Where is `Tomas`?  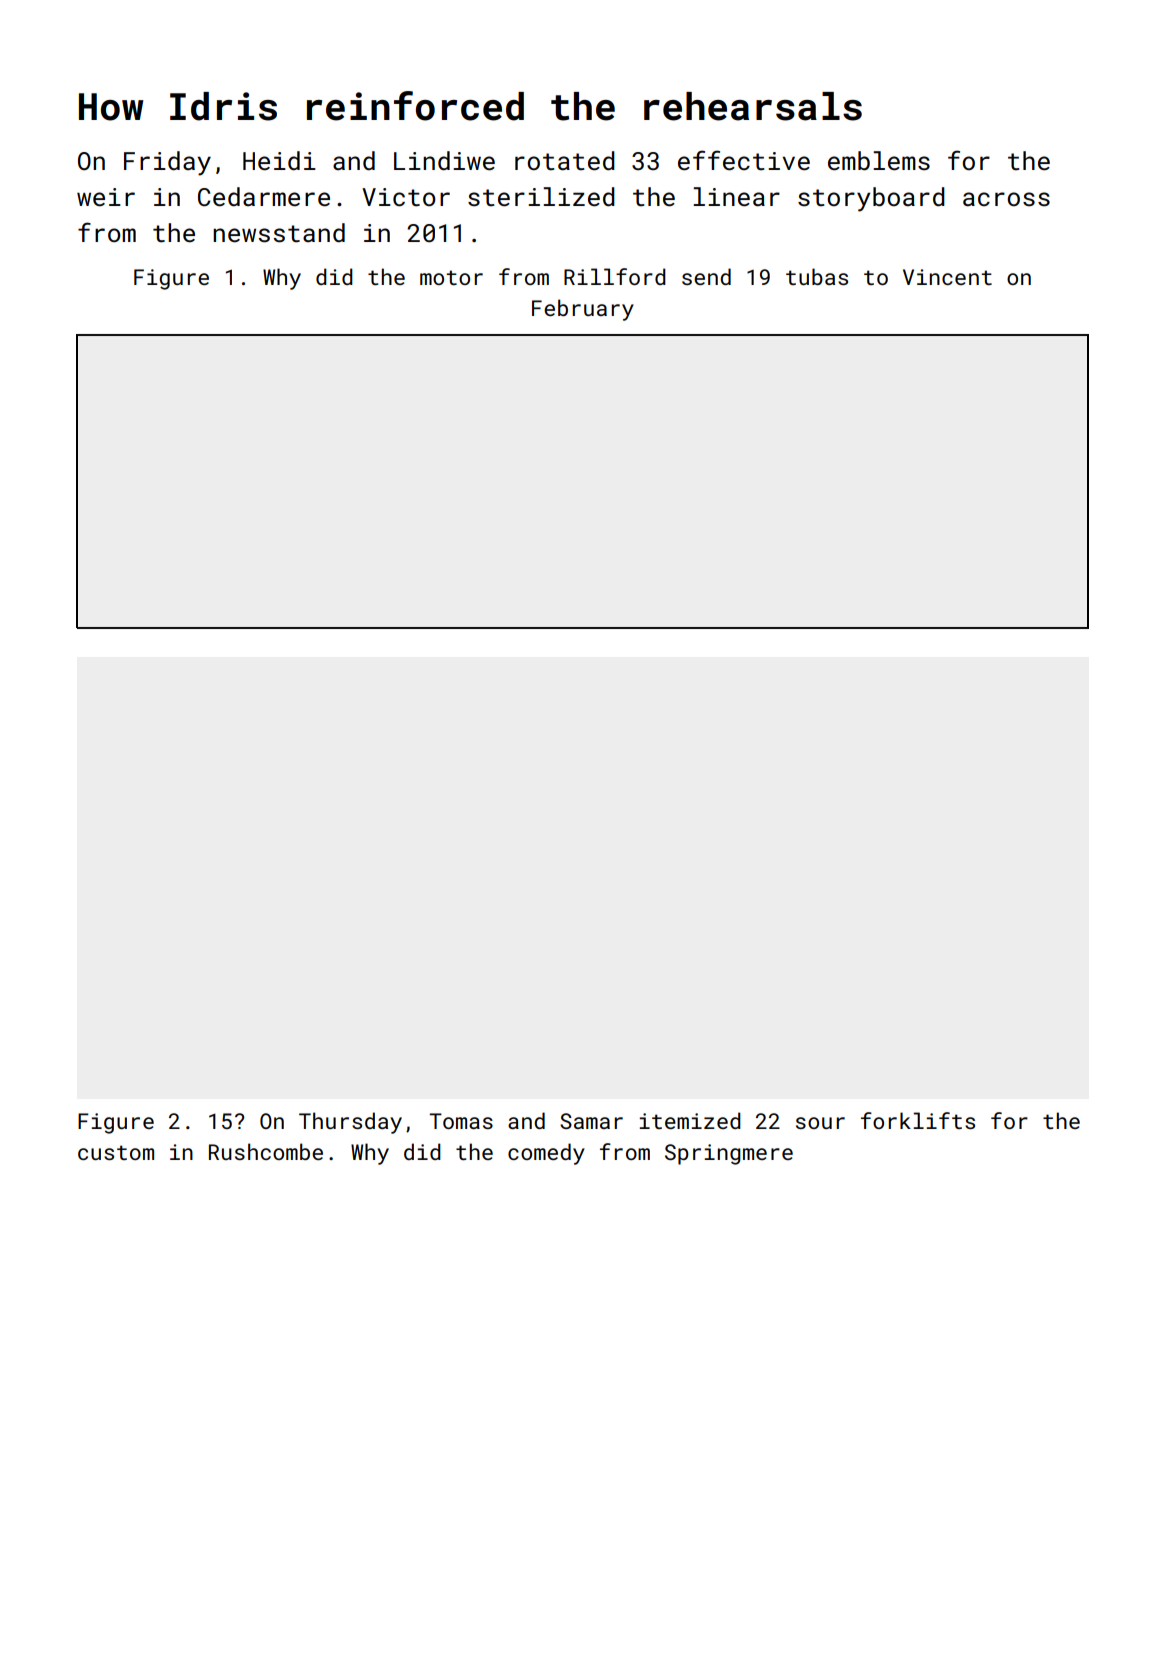
Tomas is located at coordinates (461, 1121).
